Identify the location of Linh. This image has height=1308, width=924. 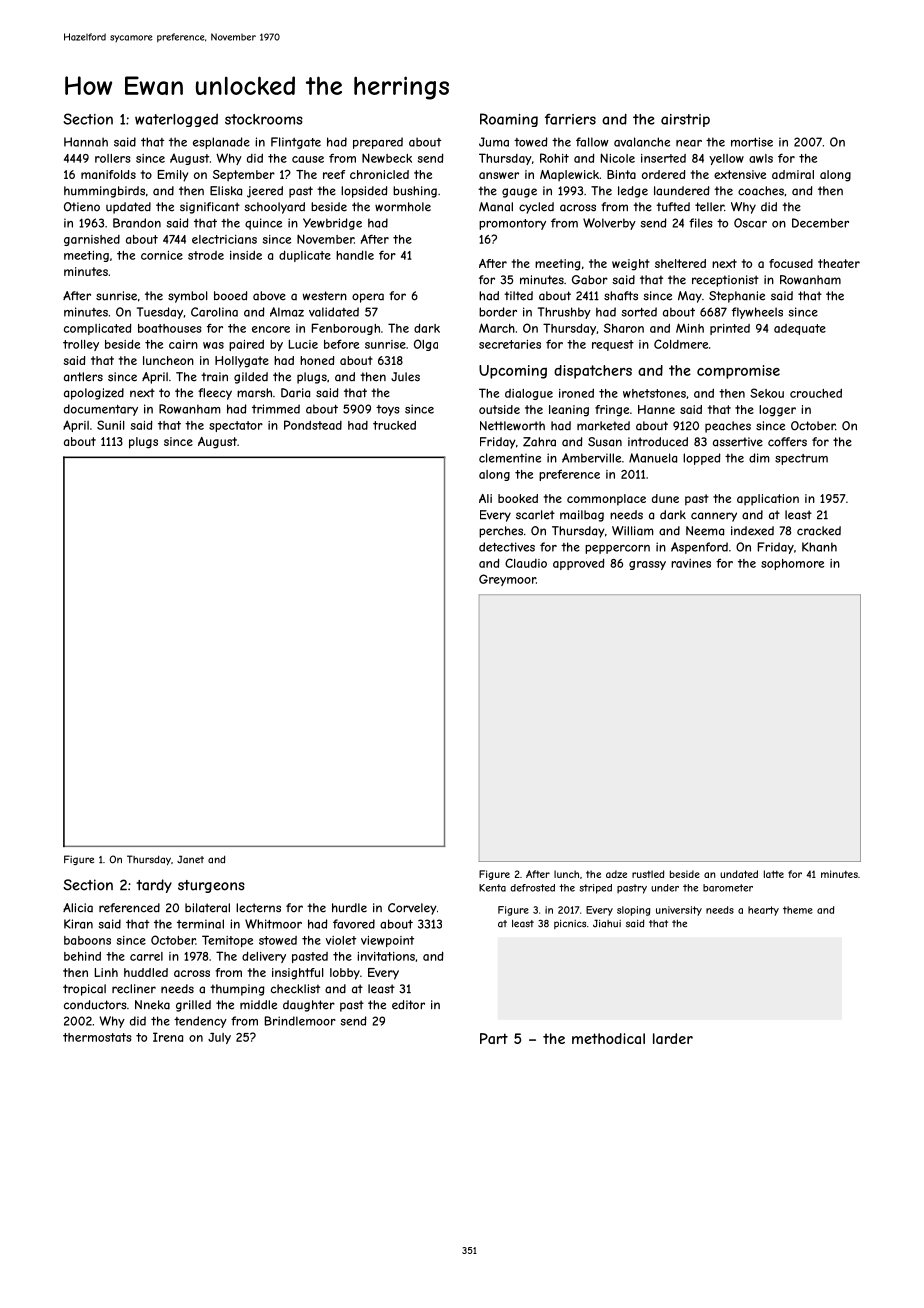
(106, 972).
